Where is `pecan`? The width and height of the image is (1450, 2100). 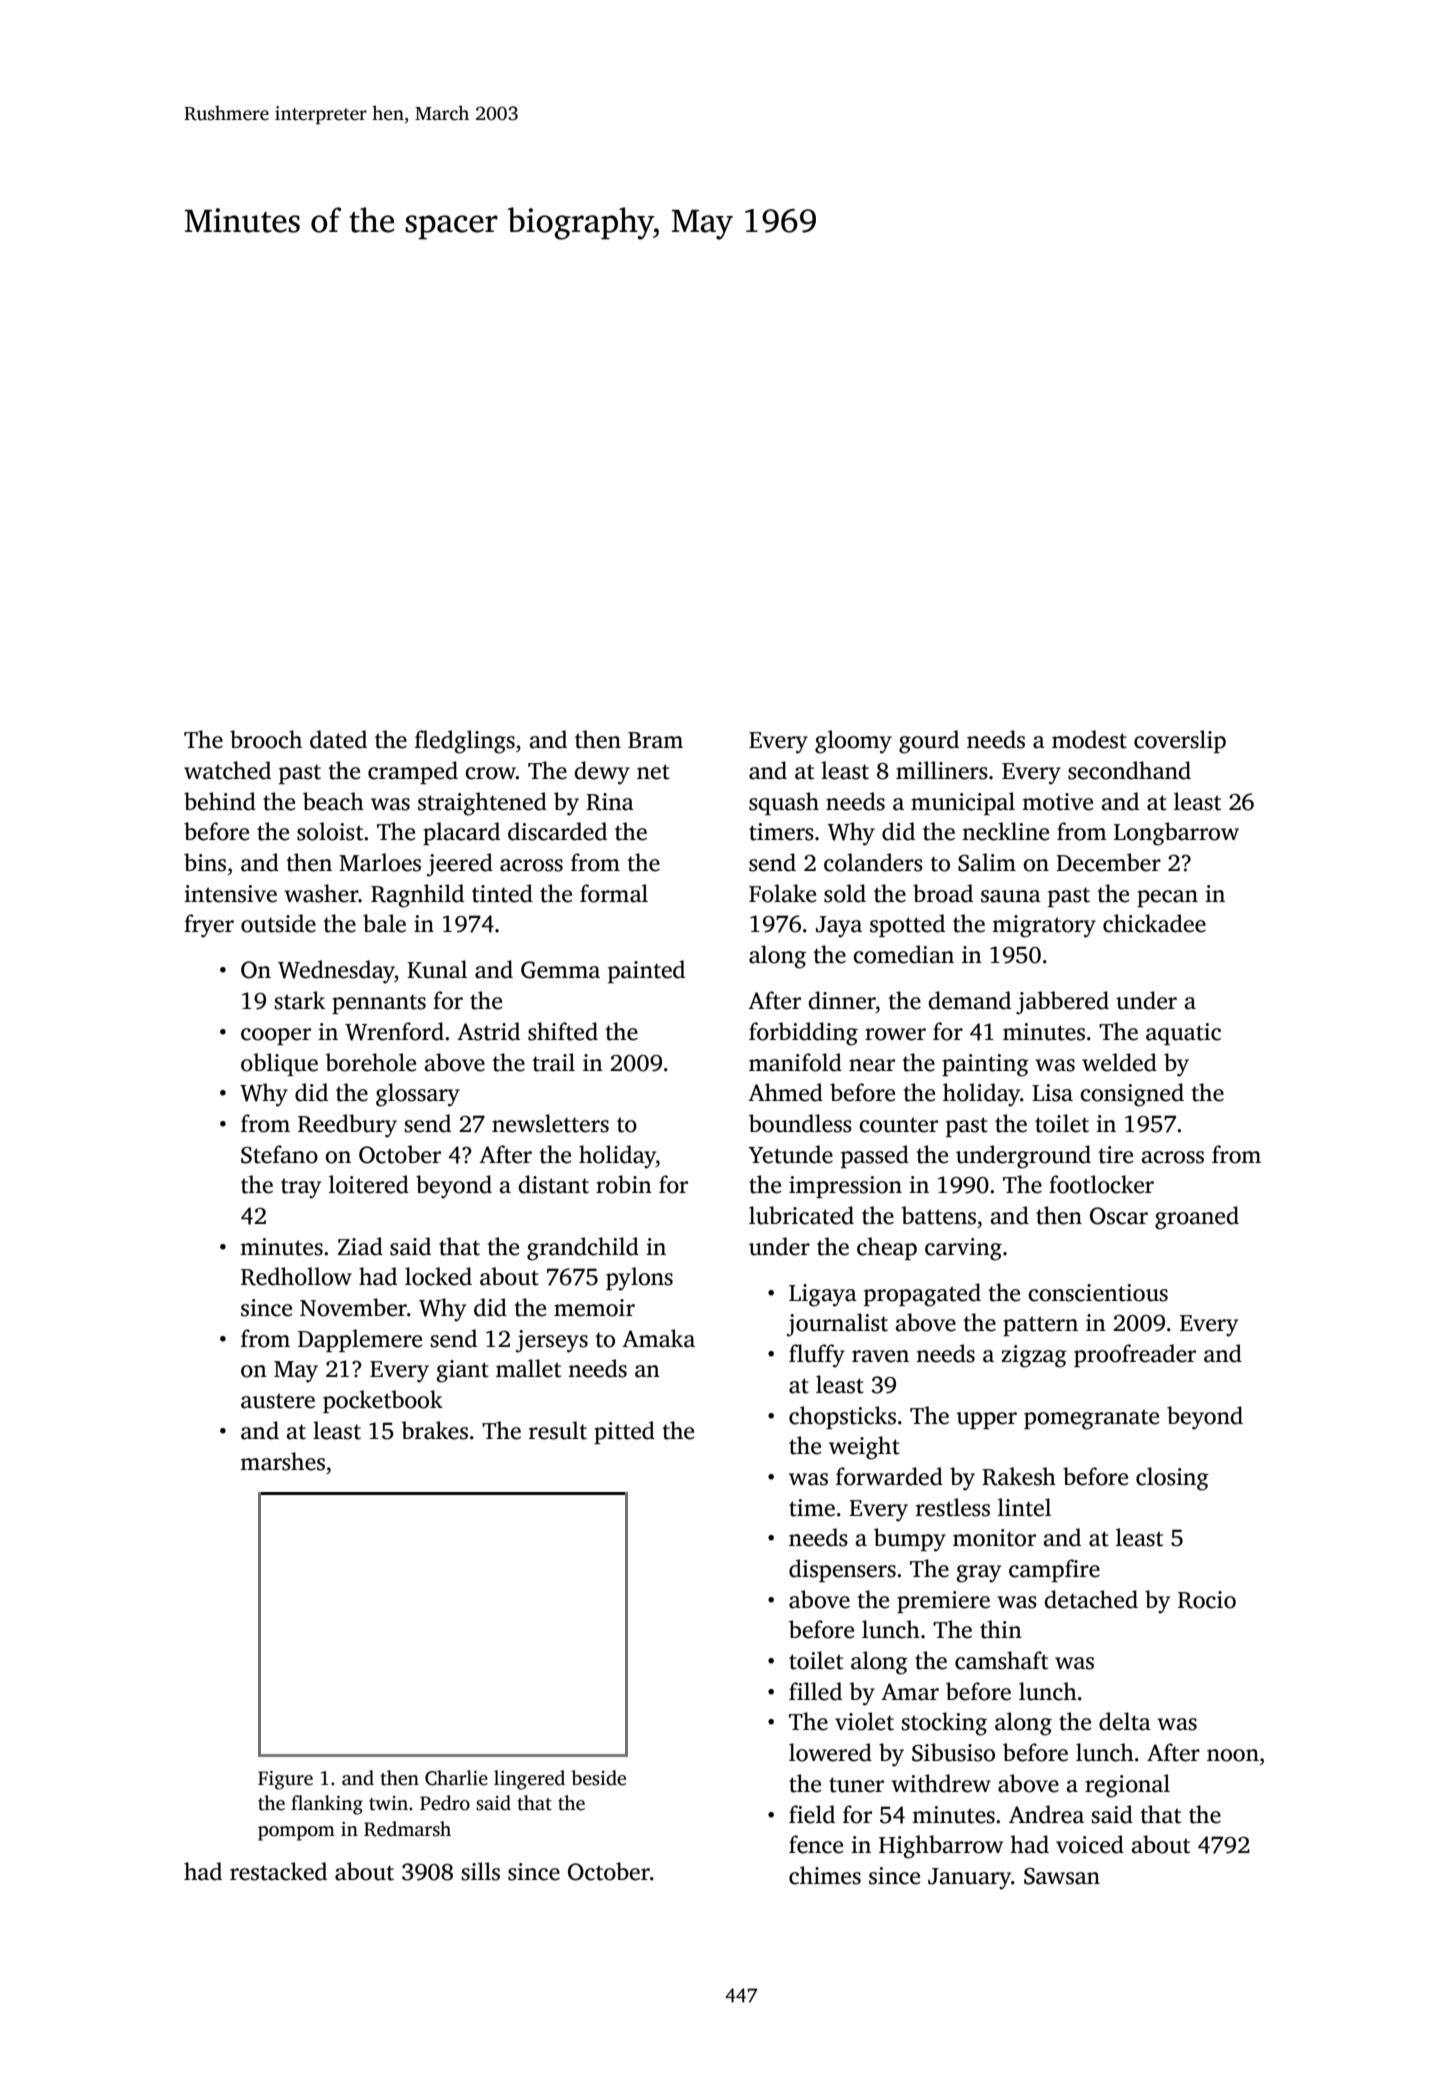
pecan is located at coordinates (1167, 898).
